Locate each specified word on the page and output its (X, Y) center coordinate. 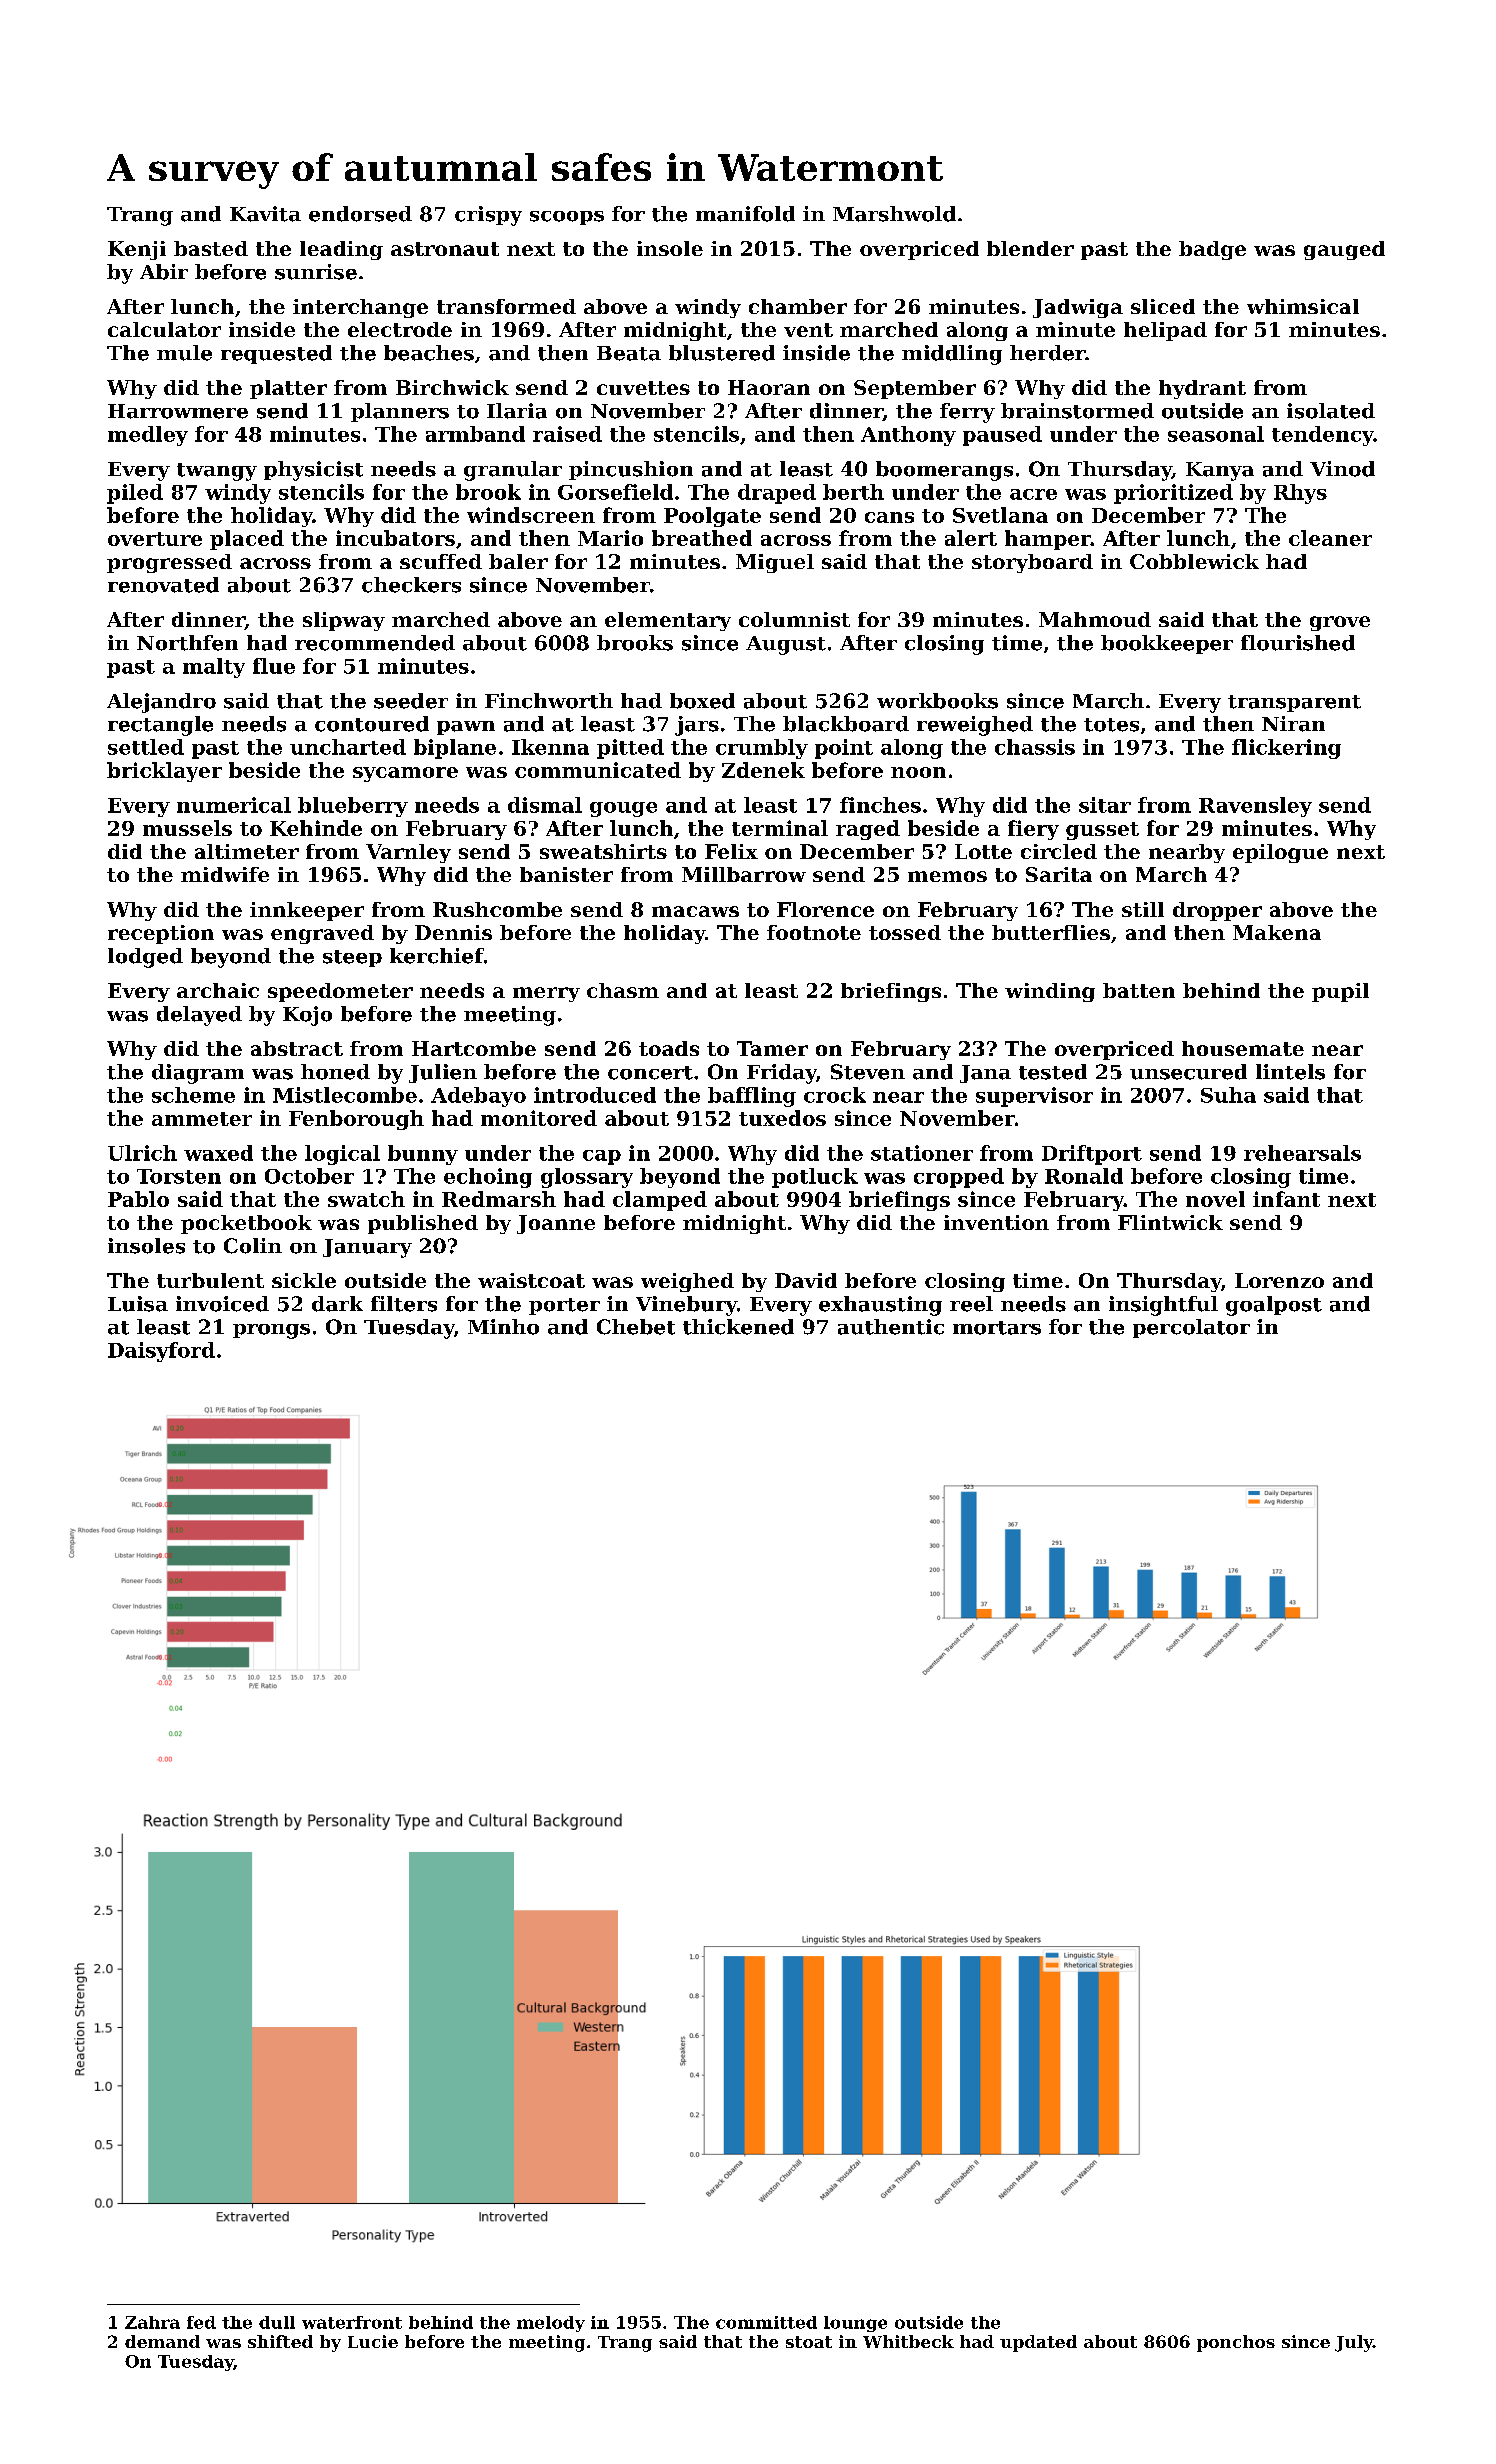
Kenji (137, 250)
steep (352, 958)
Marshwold (894, 214)
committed (766, 2322)
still (1143, 909)
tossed (905, 932)
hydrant (1202, 389)
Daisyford (161, 1352)
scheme (193, 1095)
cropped (959, 1178)
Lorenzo (1279, 1280)
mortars (997, 1328)
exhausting (880, 1306)
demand (162, 2341)
